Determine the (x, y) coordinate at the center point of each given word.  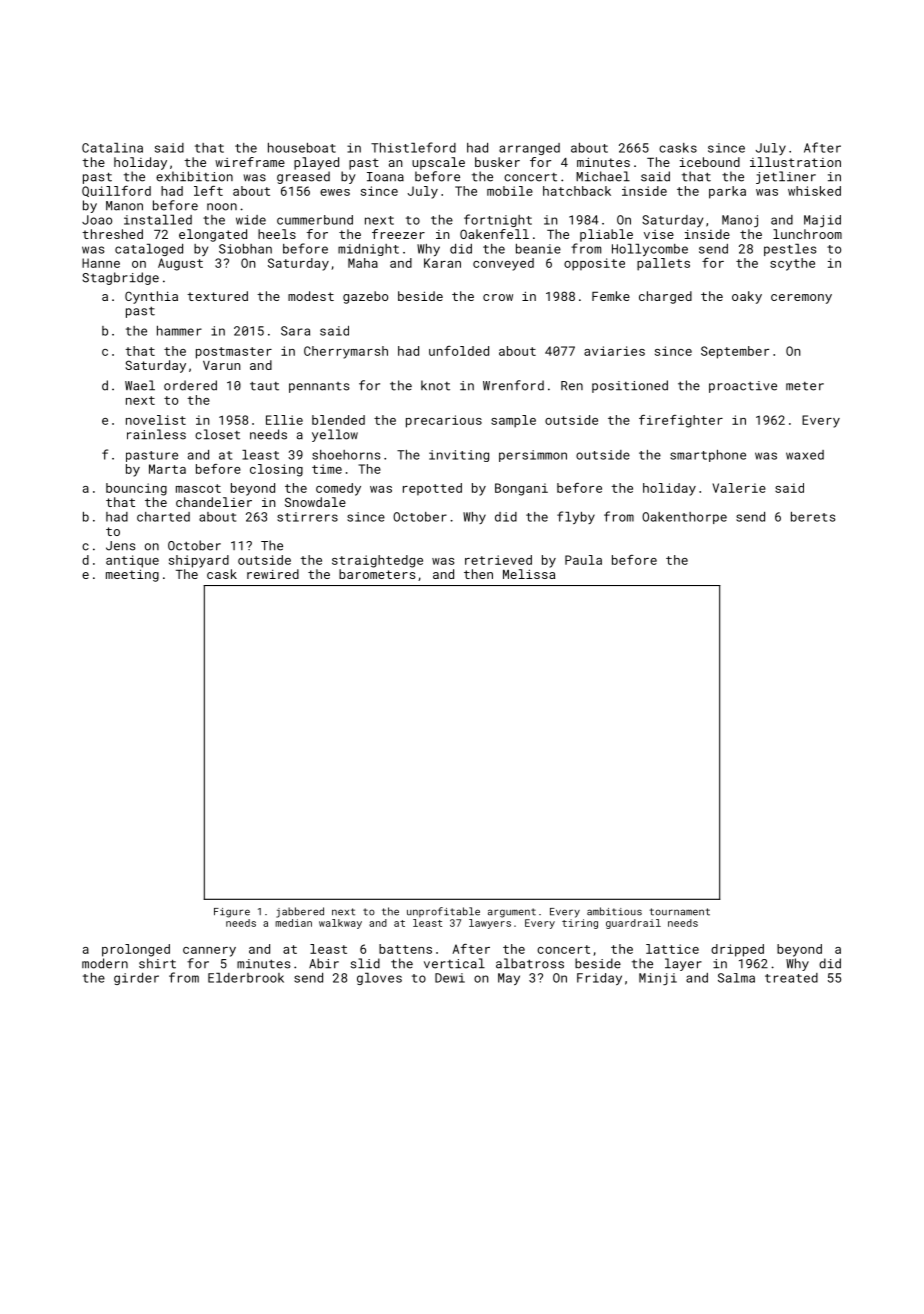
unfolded (459, 351)
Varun (221, 365)
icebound (710, 162)
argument (512, 913)
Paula (583, 560)
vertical (454, 963)
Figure (232, 913)
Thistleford (413, 147)
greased (303, 177)
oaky (747, 297)
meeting (132, 575)
